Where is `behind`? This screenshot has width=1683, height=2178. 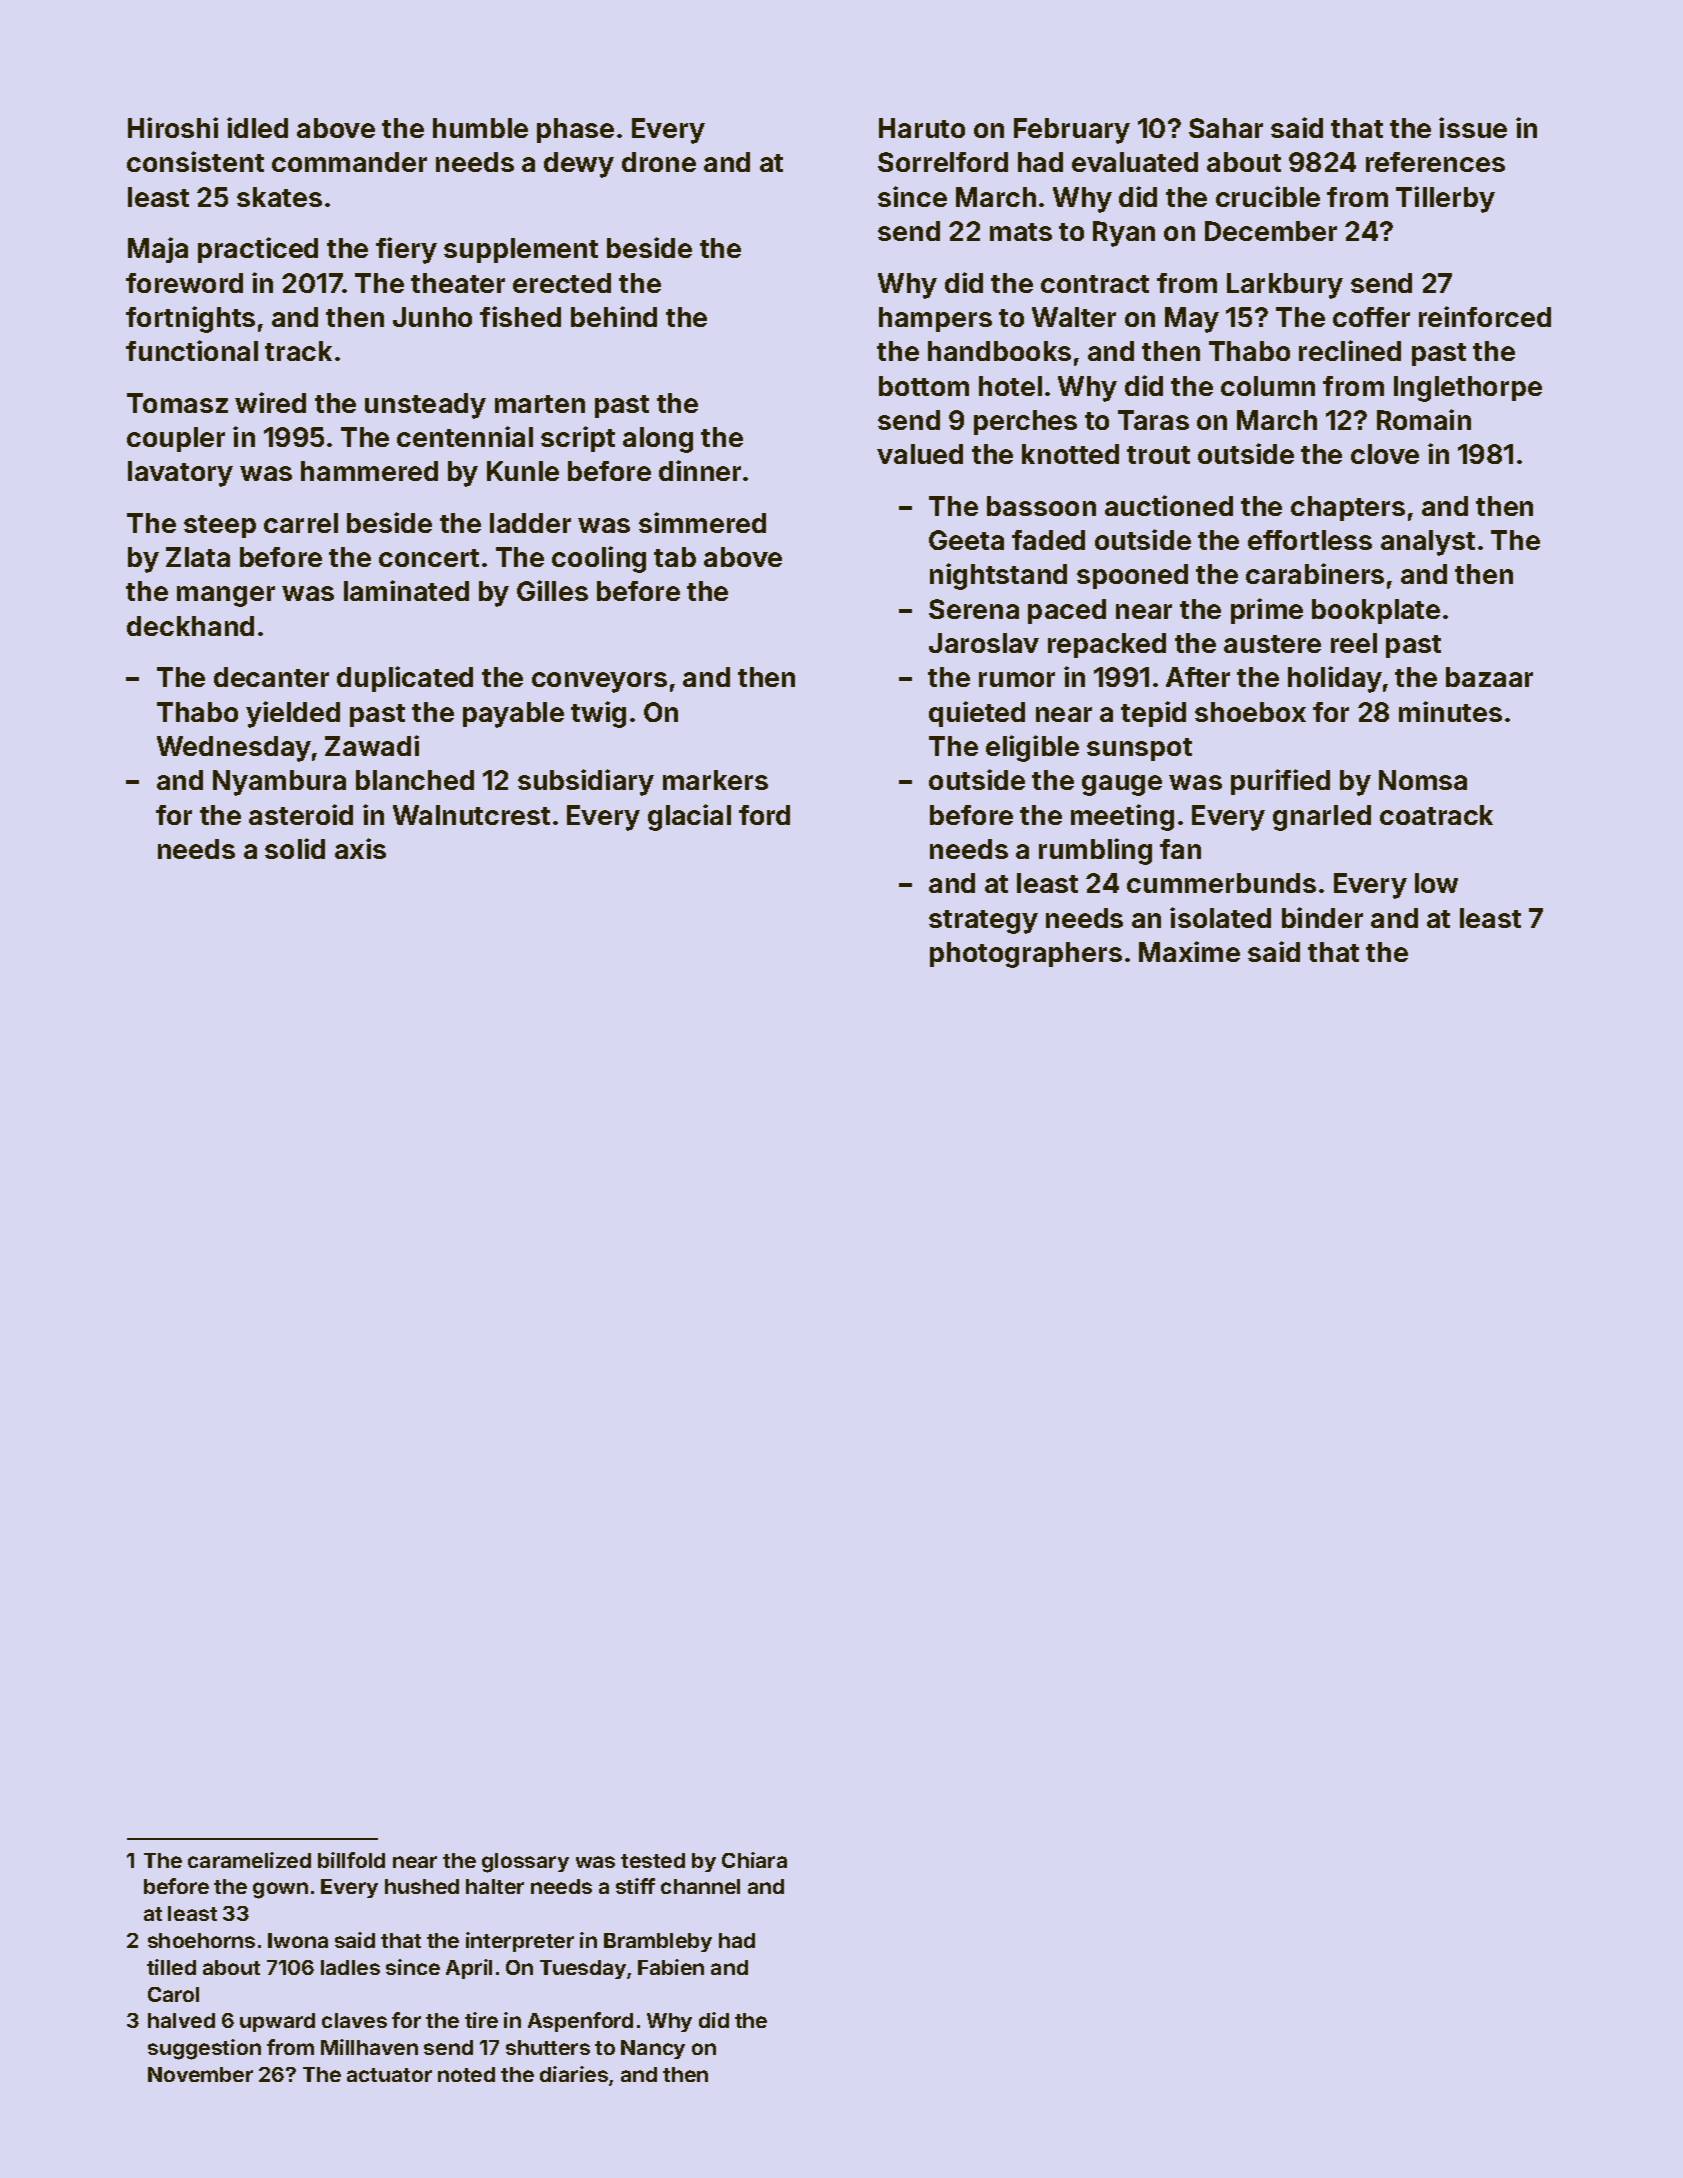
behind is located at coordinates (614, 316).
